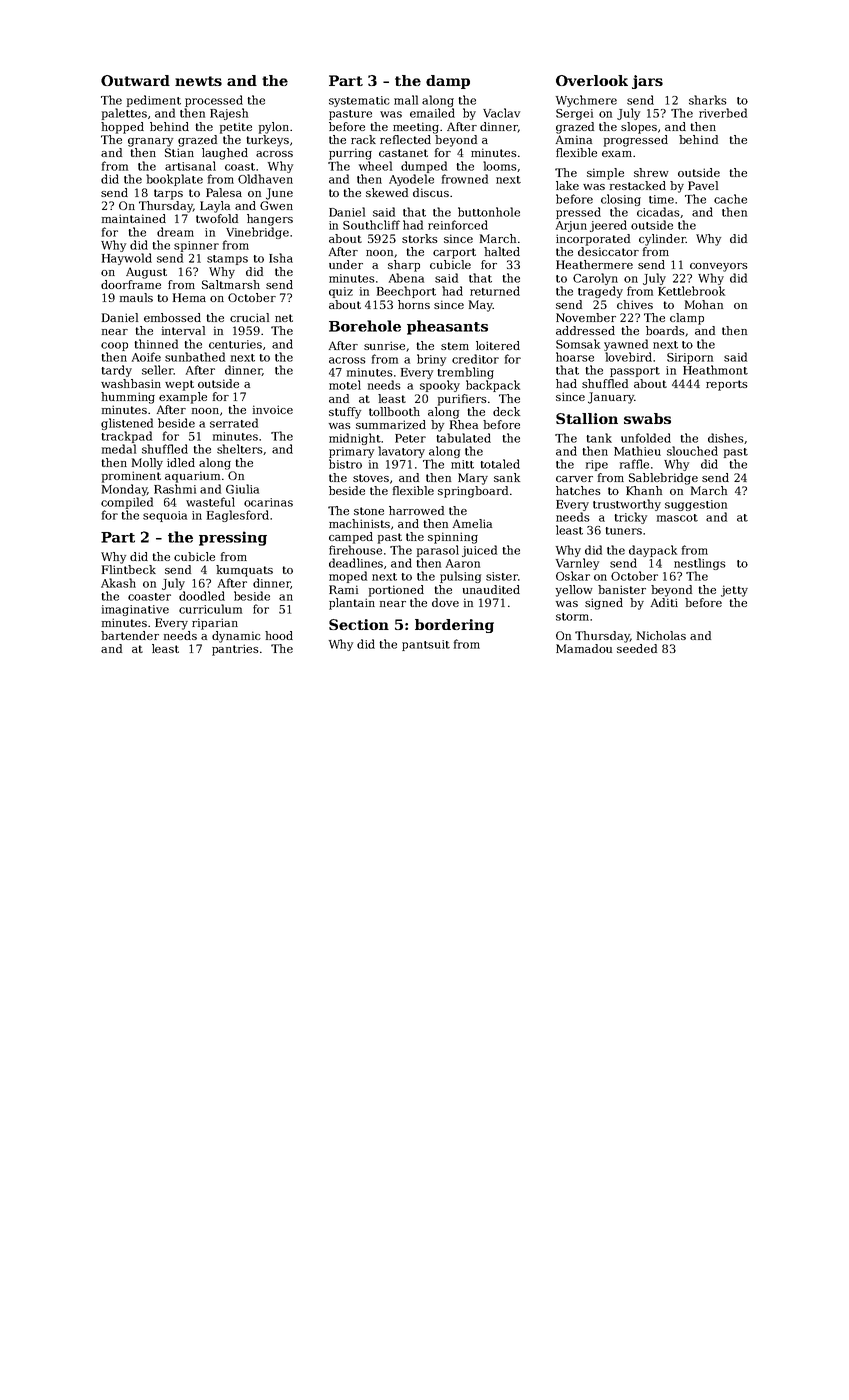 This page has height=1400, width=849. What do you see at coordinates (414, 304) in the page?
I see `horns` at bounding box center [414, 304].
